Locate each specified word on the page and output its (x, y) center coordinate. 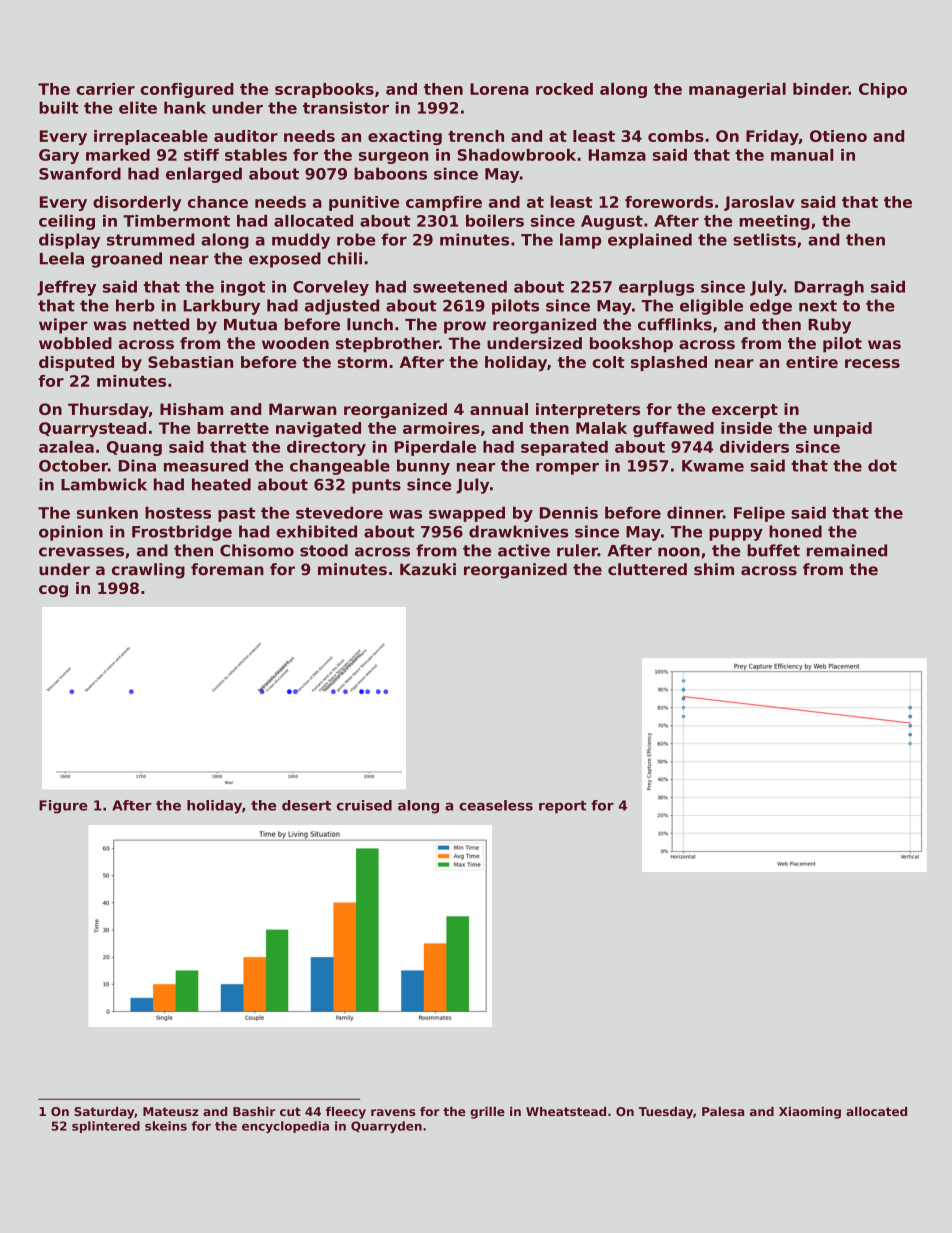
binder (821, 89)
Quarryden (386, 1127)
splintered (106, 1127)
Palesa (723, 1111)
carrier (105, 89)
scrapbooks (324, 90)
